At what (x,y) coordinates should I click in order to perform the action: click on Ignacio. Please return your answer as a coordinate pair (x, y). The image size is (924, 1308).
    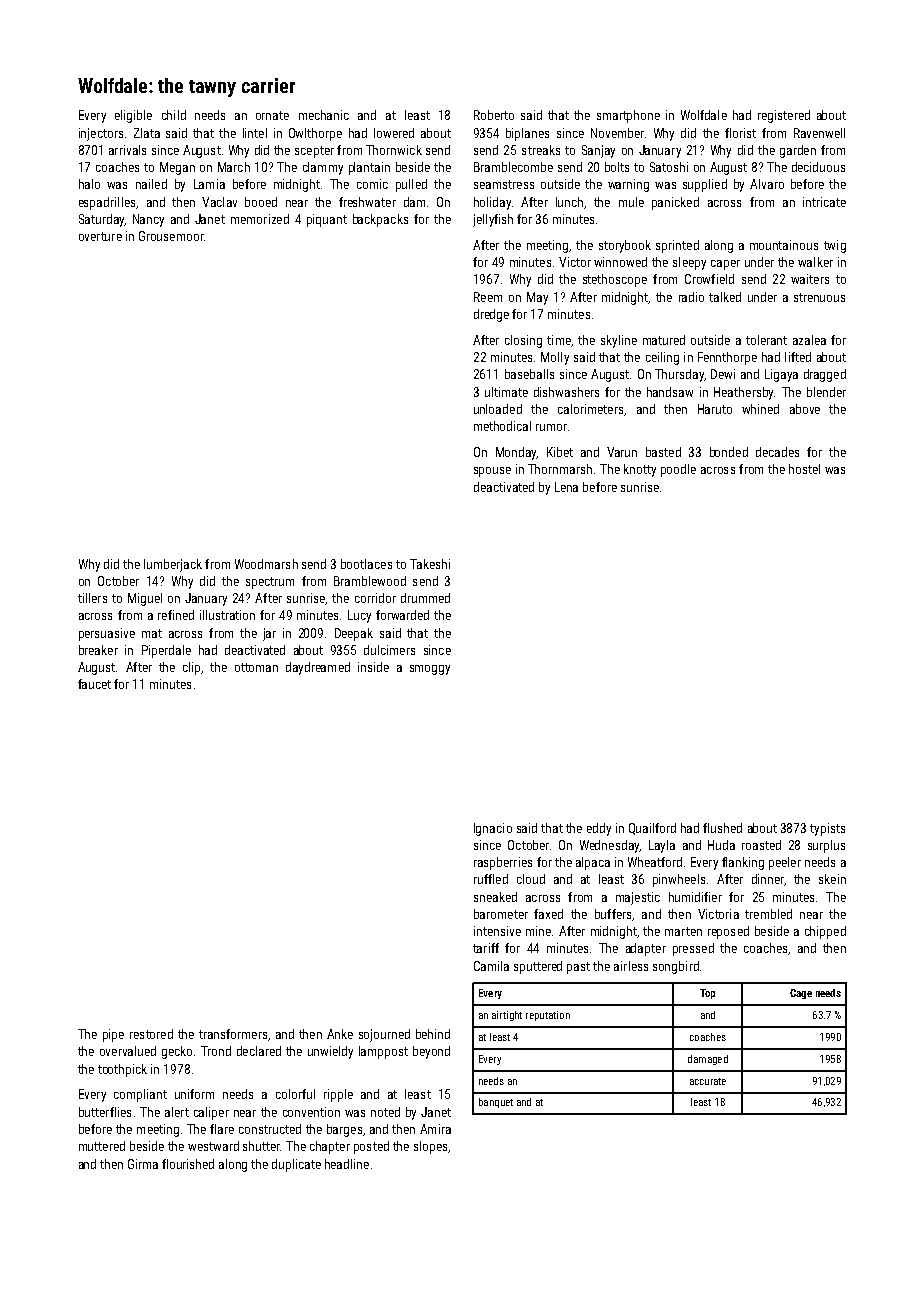
    Looking at the image, I should click on (493, 829).
